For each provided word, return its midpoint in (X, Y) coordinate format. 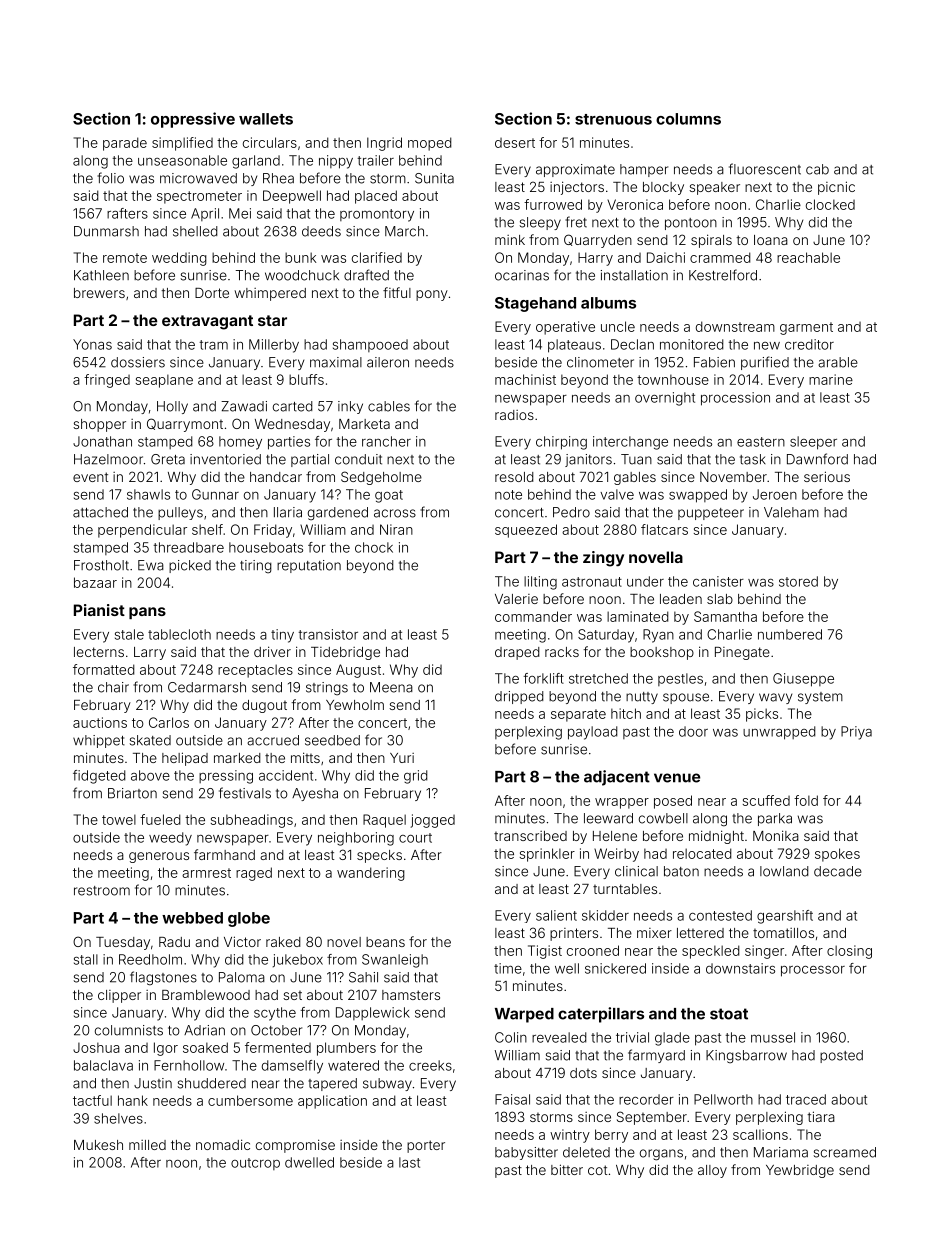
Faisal (512, 1099)
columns (688, 119)
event (90, 477)
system (820, 698)
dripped (519, 697)
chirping (561, 443)
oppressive (193, 120)
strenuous (613, 119)
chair (113, 687)
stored (798, 581)
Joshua (96, 1047)
